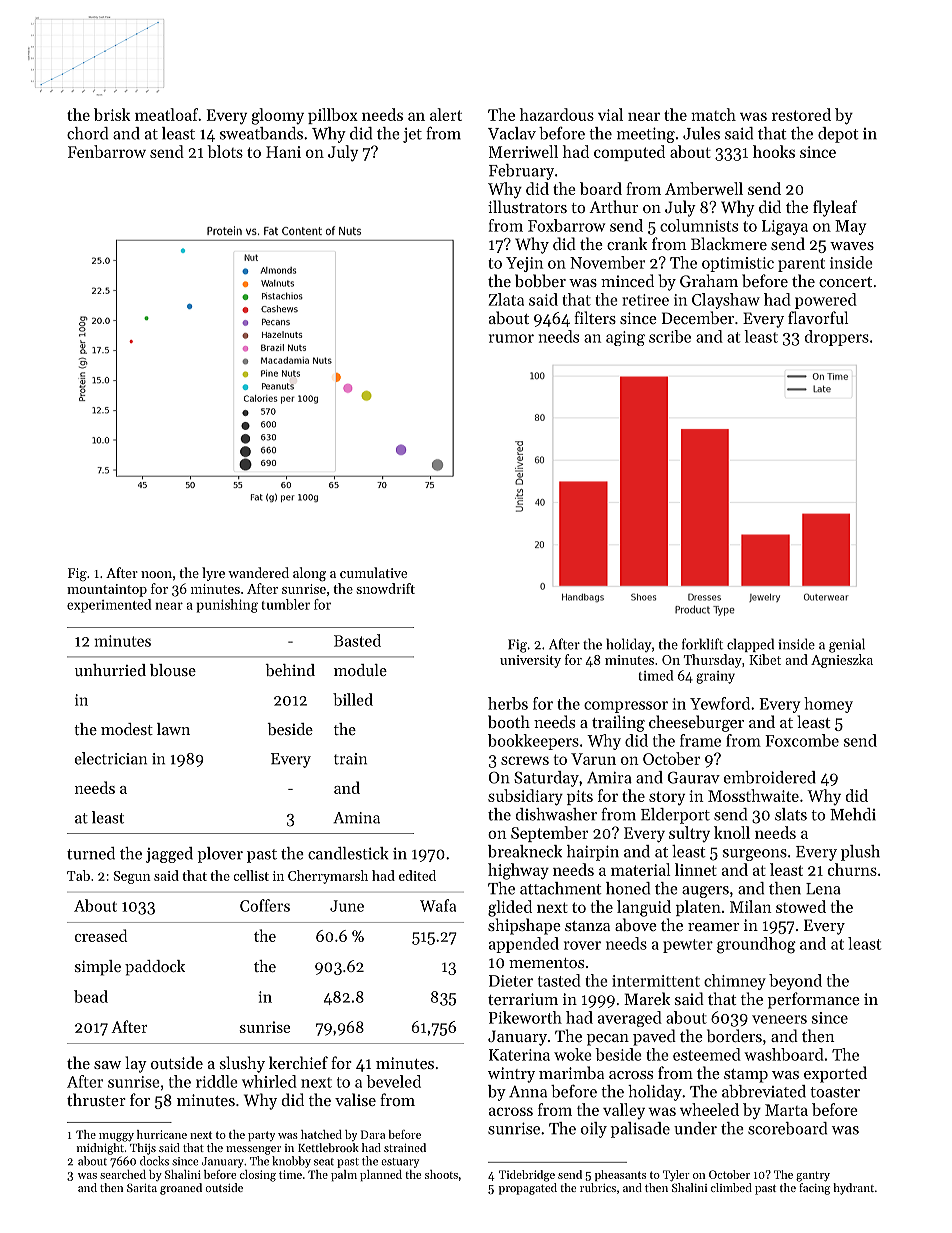 The width and height of the screenshot is (952, 1233). Describe the element at coordinates (814, 1000) in the screenshot. I see `performance` at that location.
